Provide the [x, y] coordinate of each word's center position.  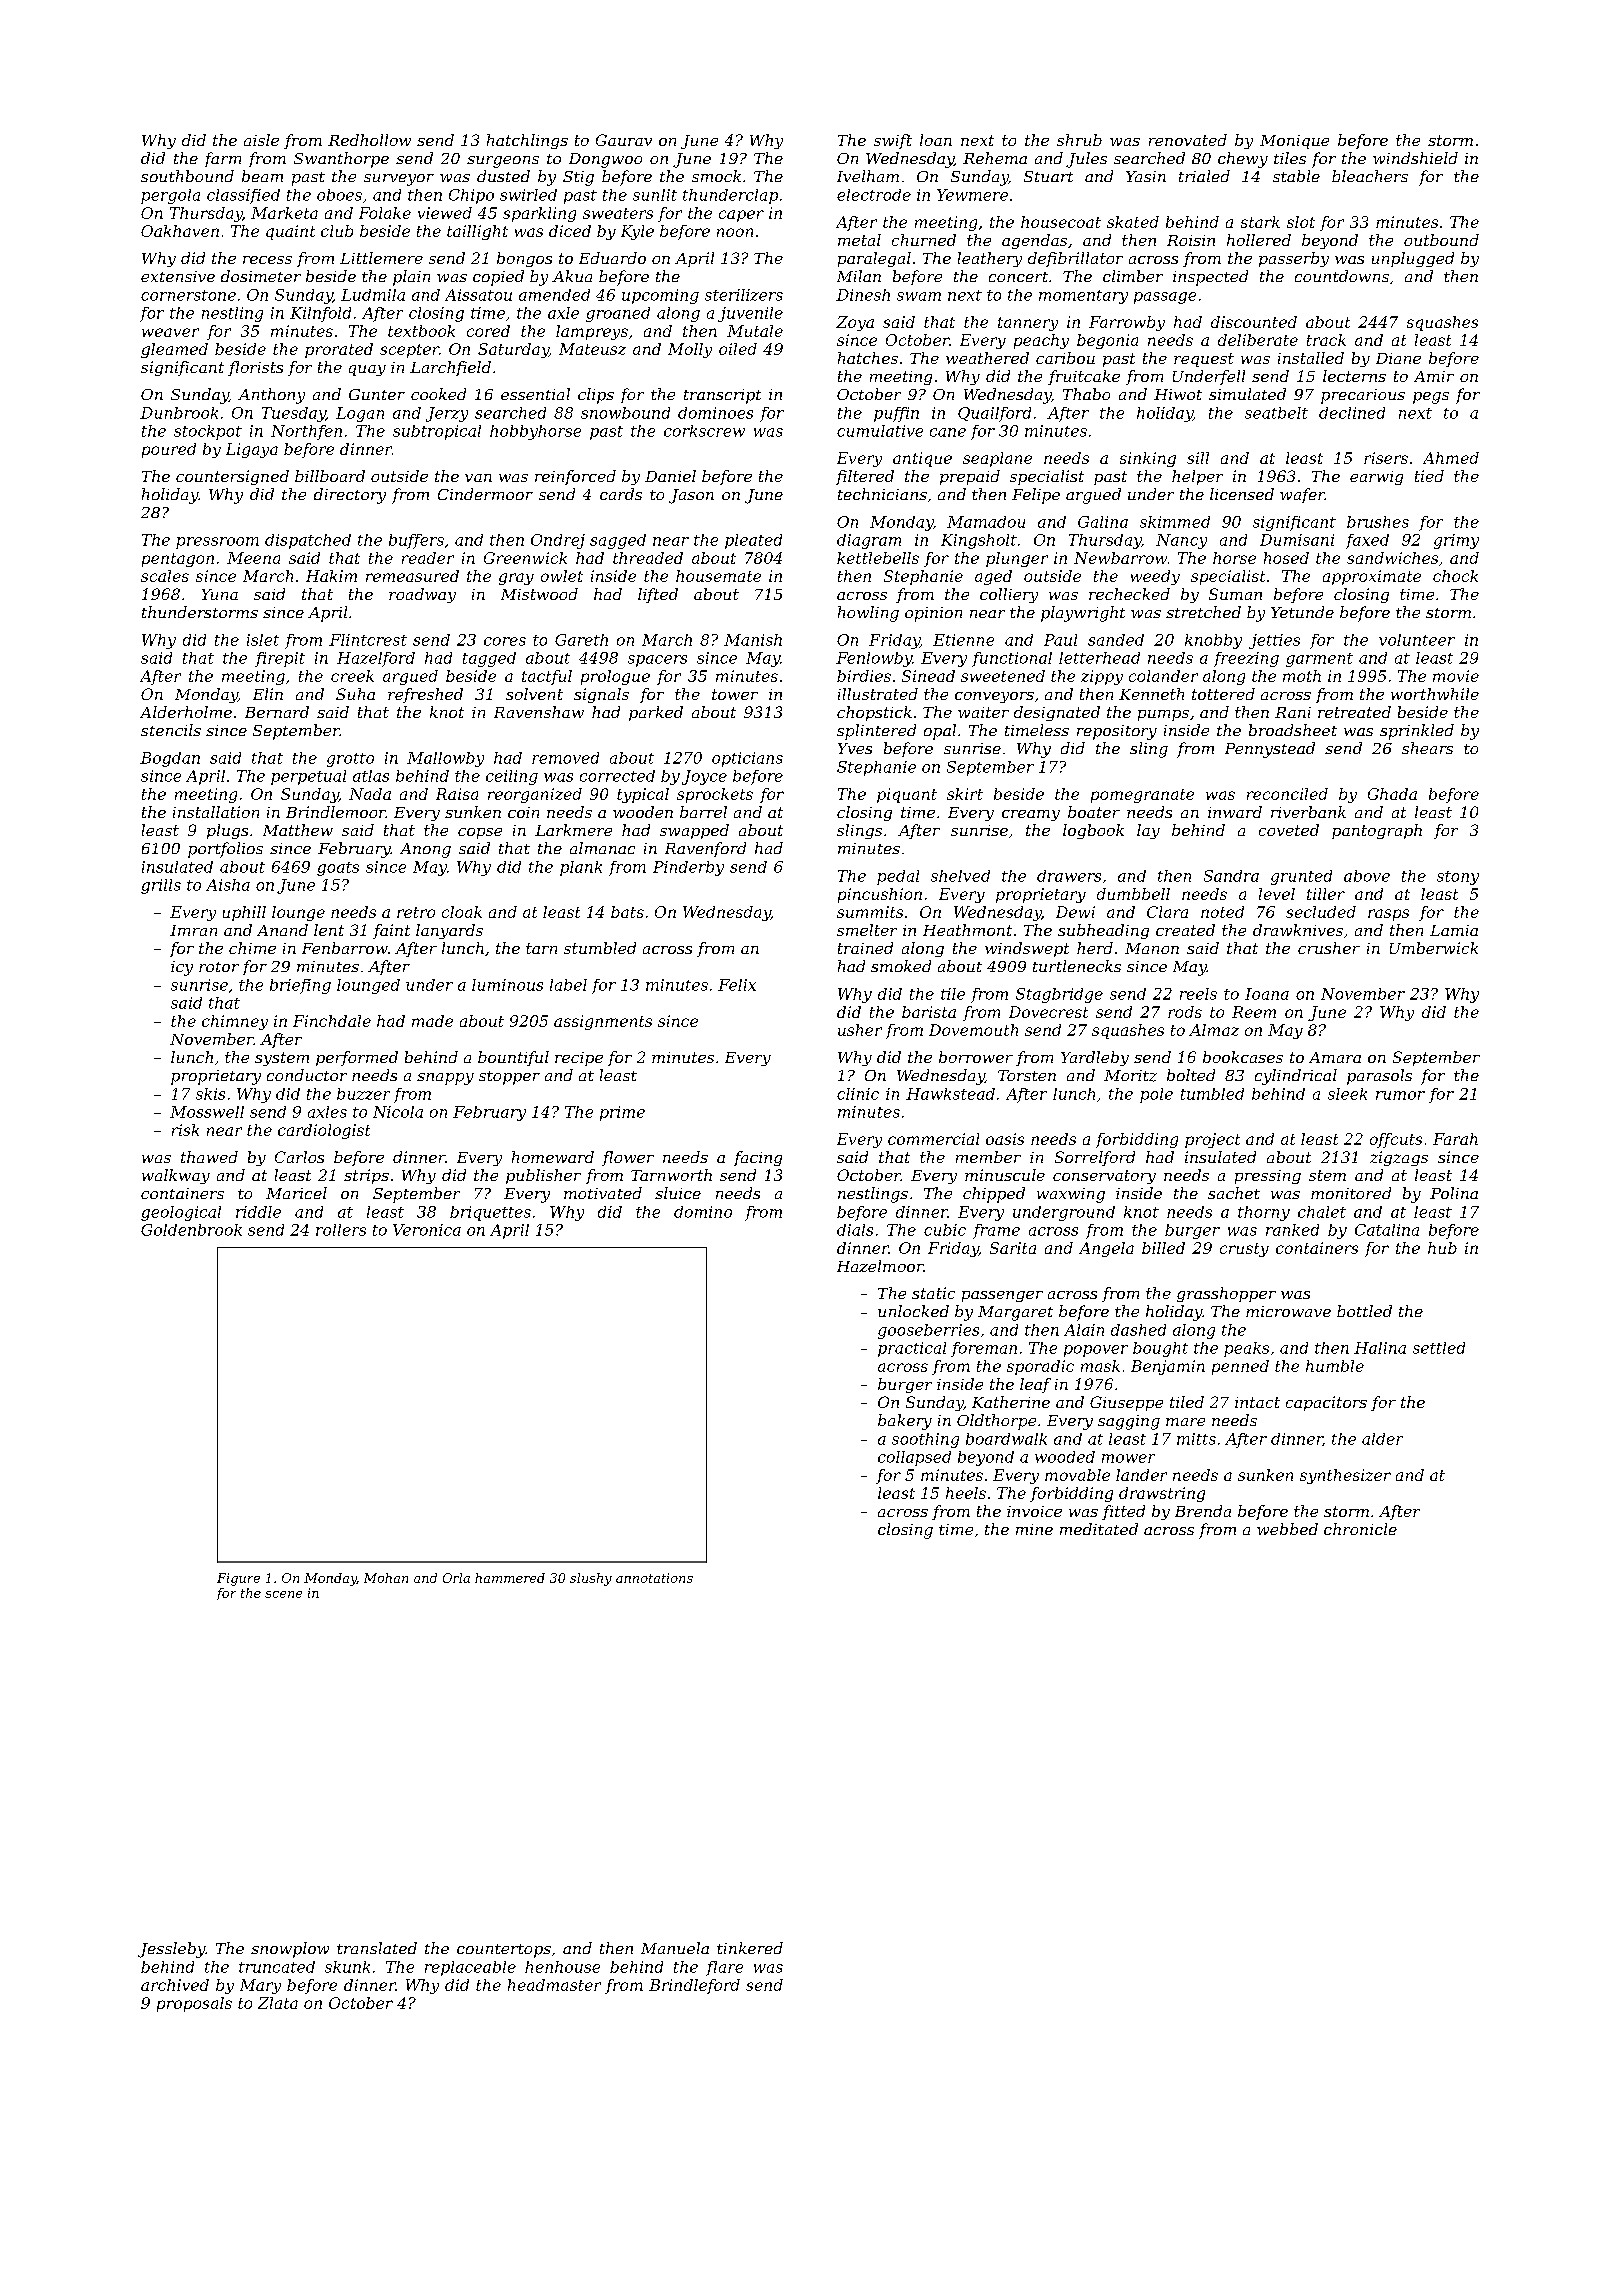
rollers [341, 1230]
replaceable [470, 1968]
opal [940, 732]
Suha [355, 694]
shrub [1079, 140]
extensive [178, 276]
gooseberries [928, 1331]
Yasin [1146, 176]
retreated [1354, 712]
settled [1439, 1348]
